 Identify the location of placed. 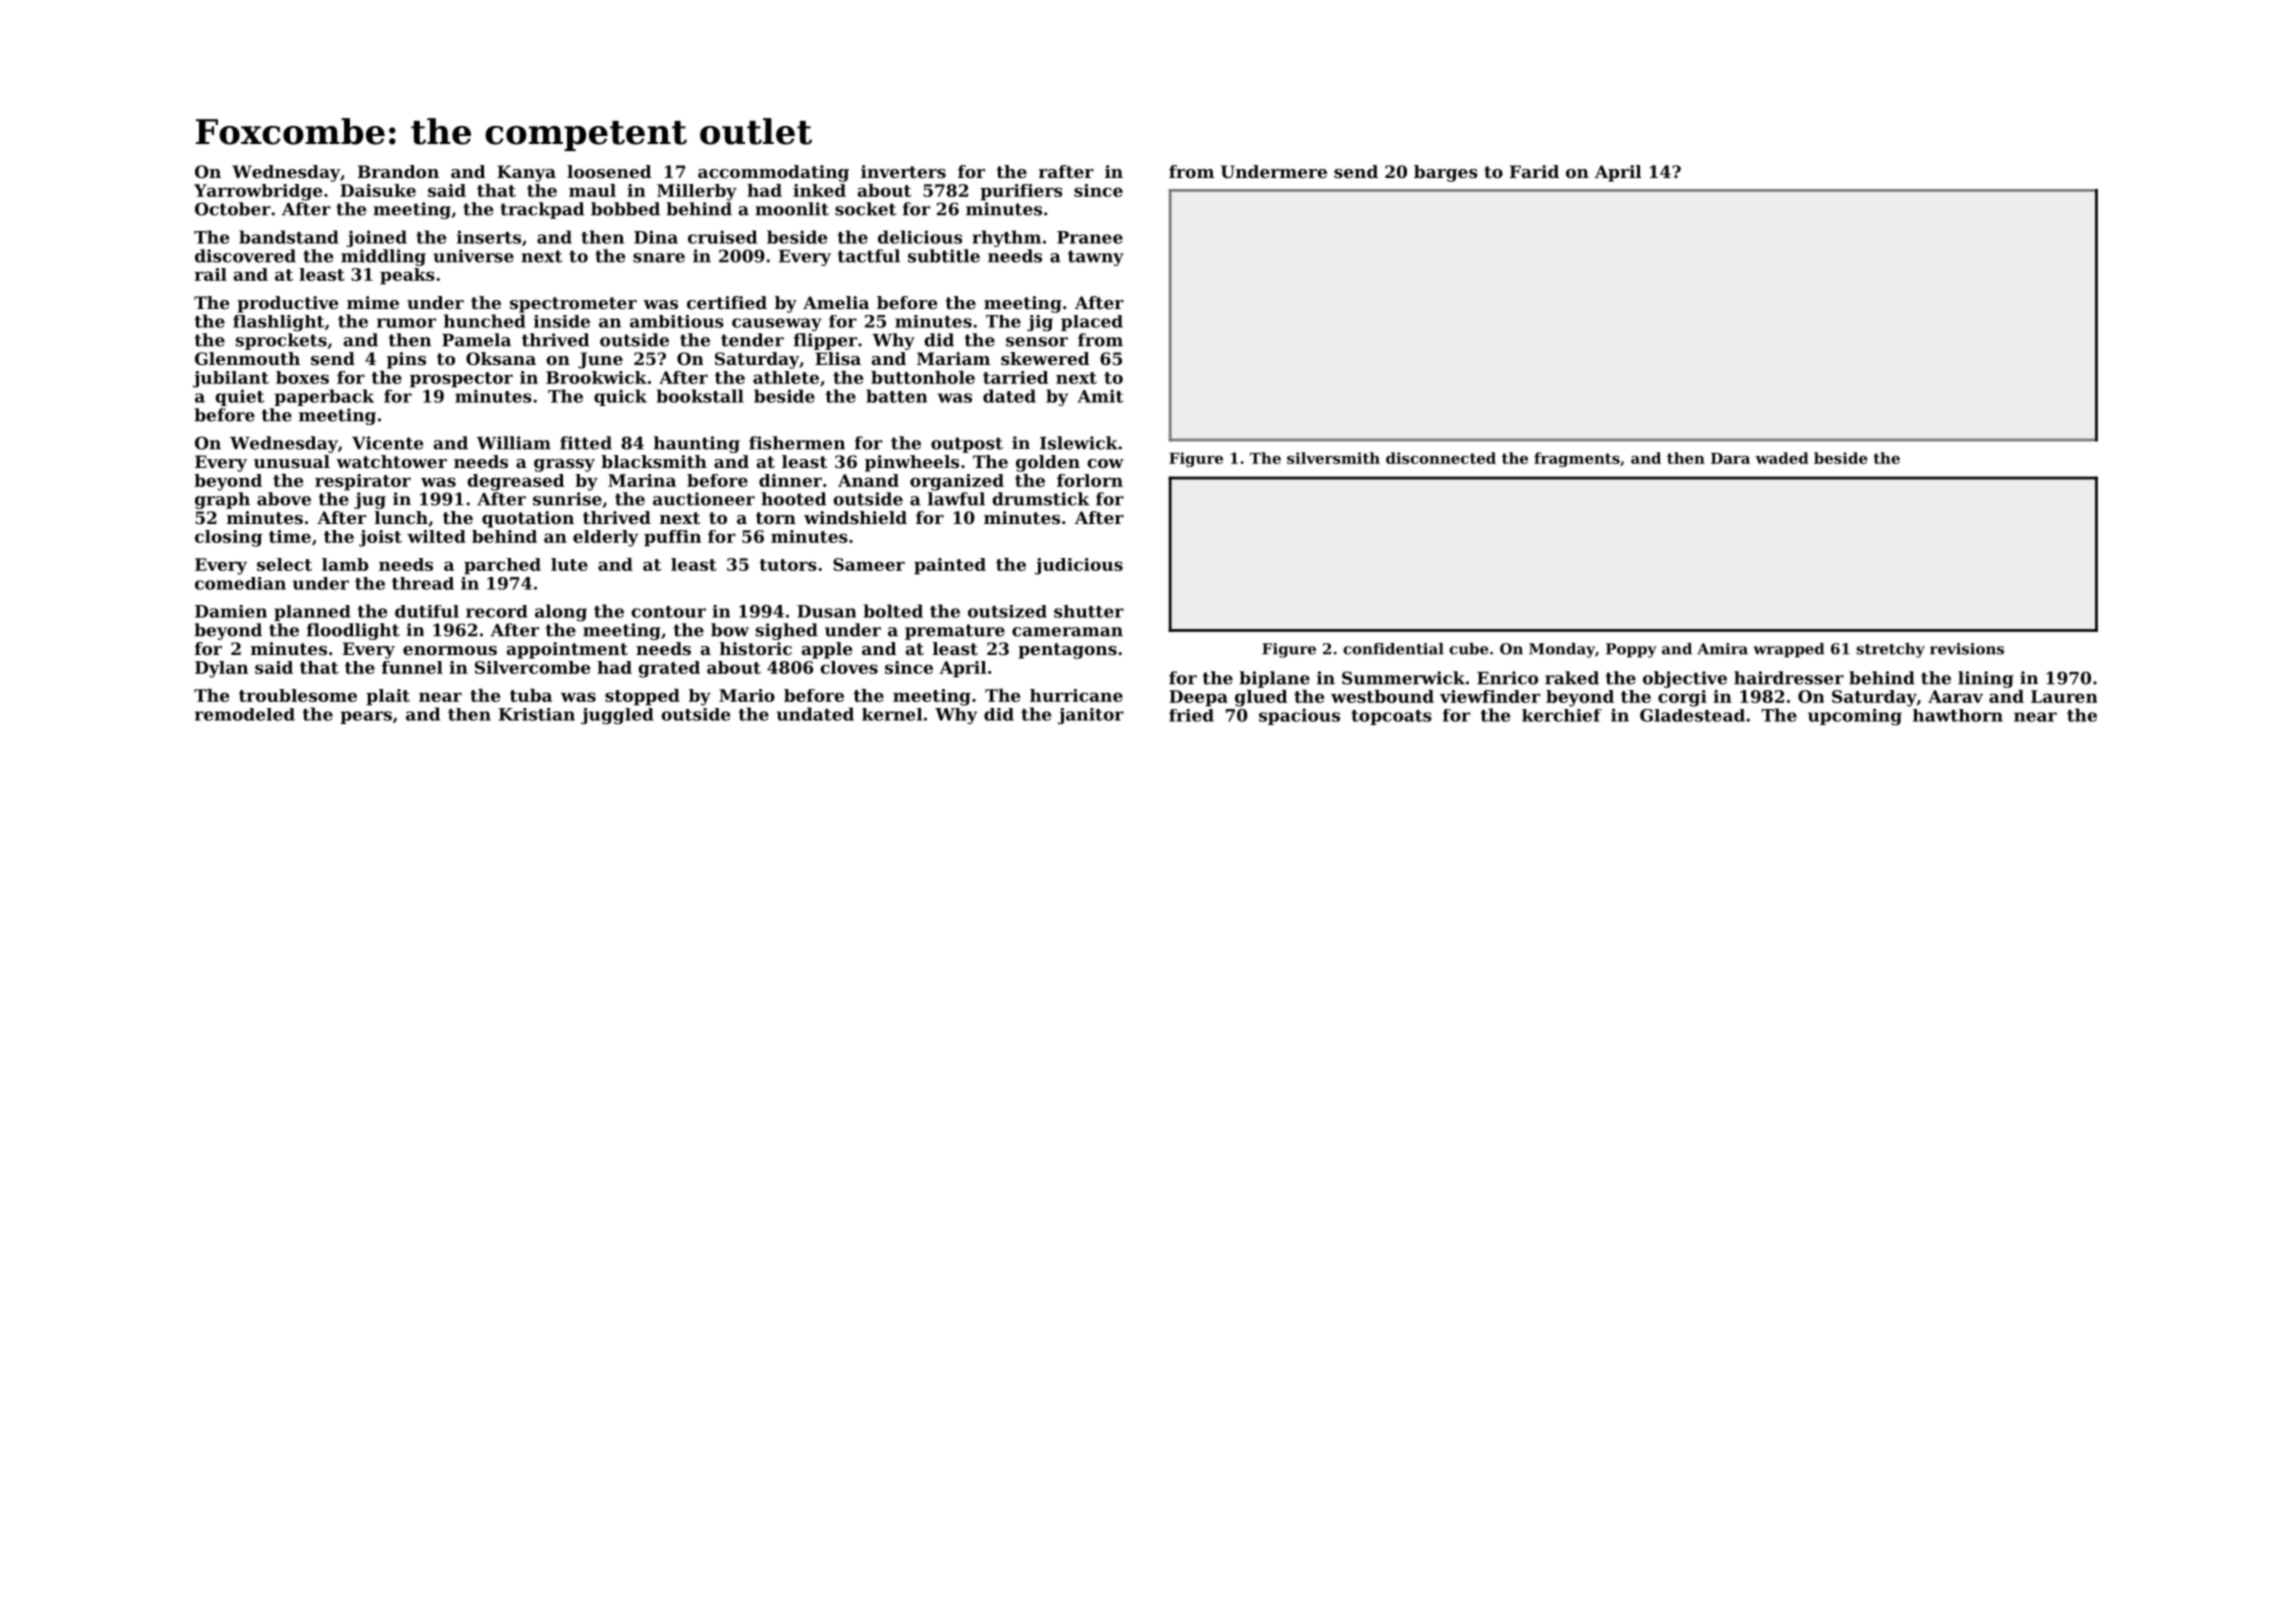
(1092, 323).
